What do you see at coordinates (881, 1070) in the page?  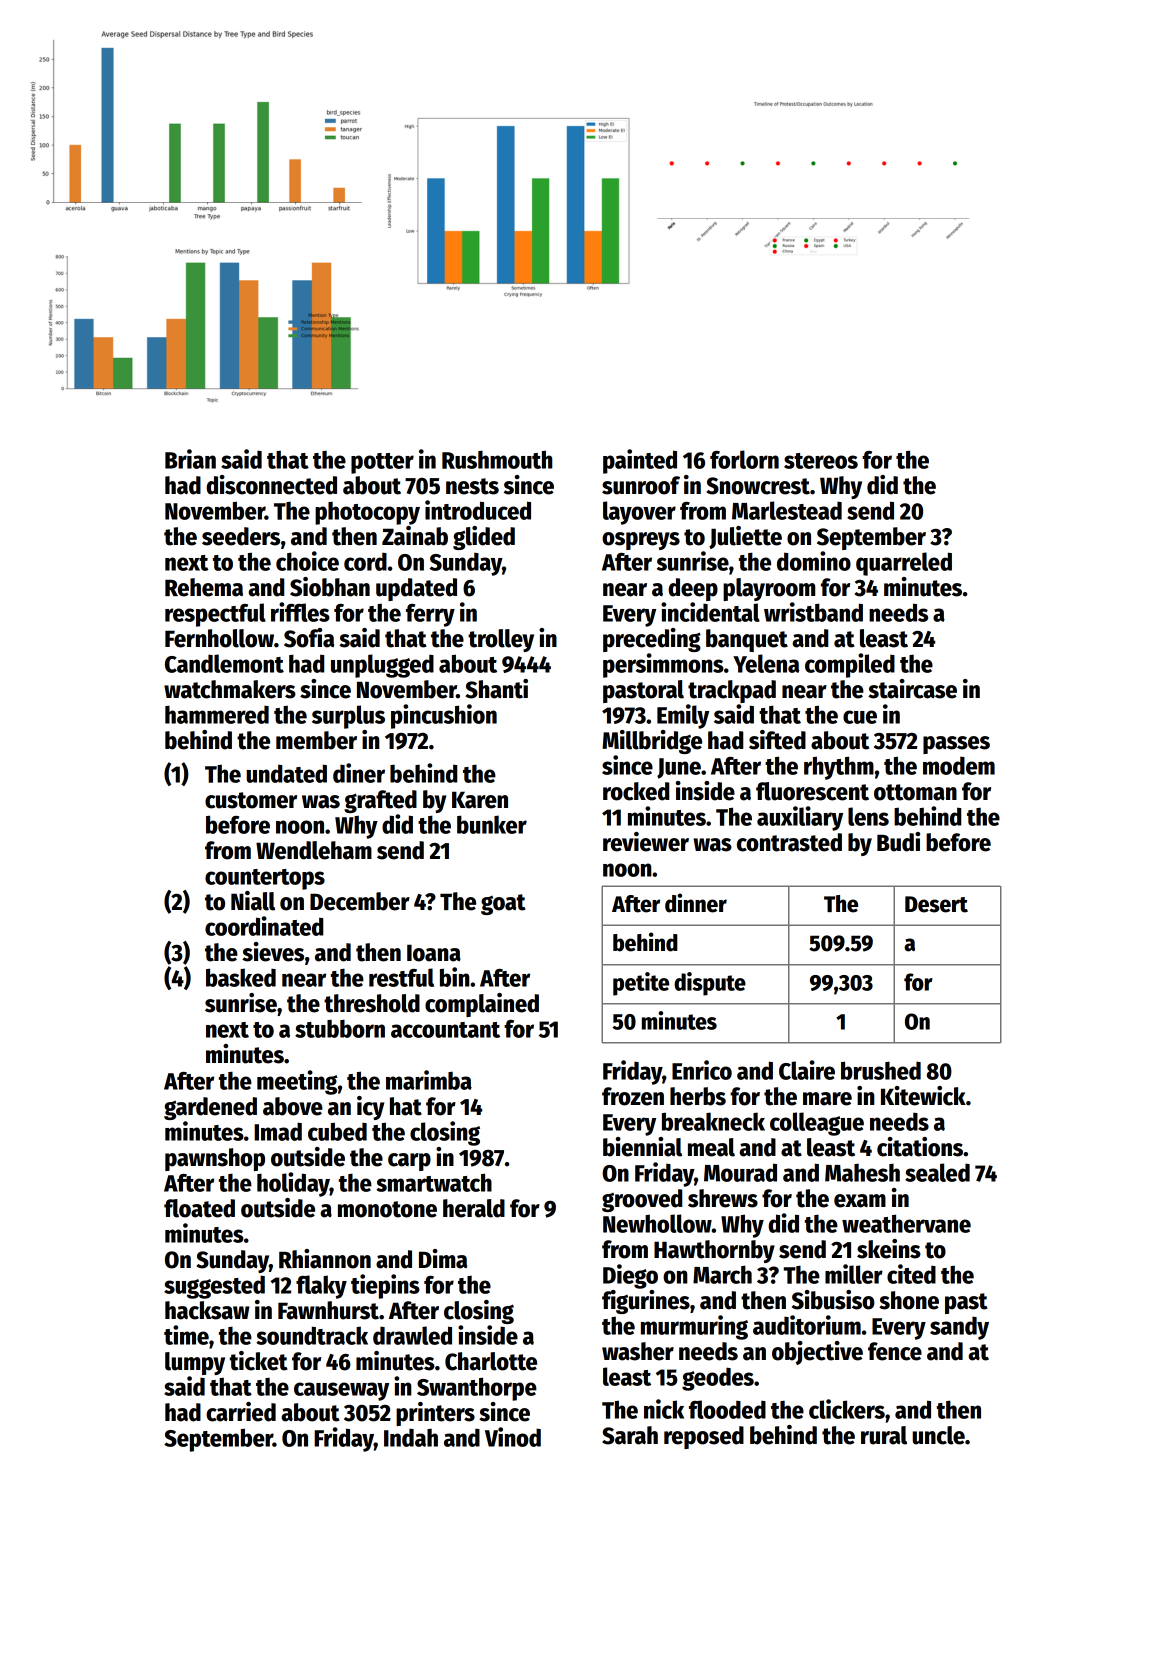 I see `brushed` at bounding box center [881, 1070].
